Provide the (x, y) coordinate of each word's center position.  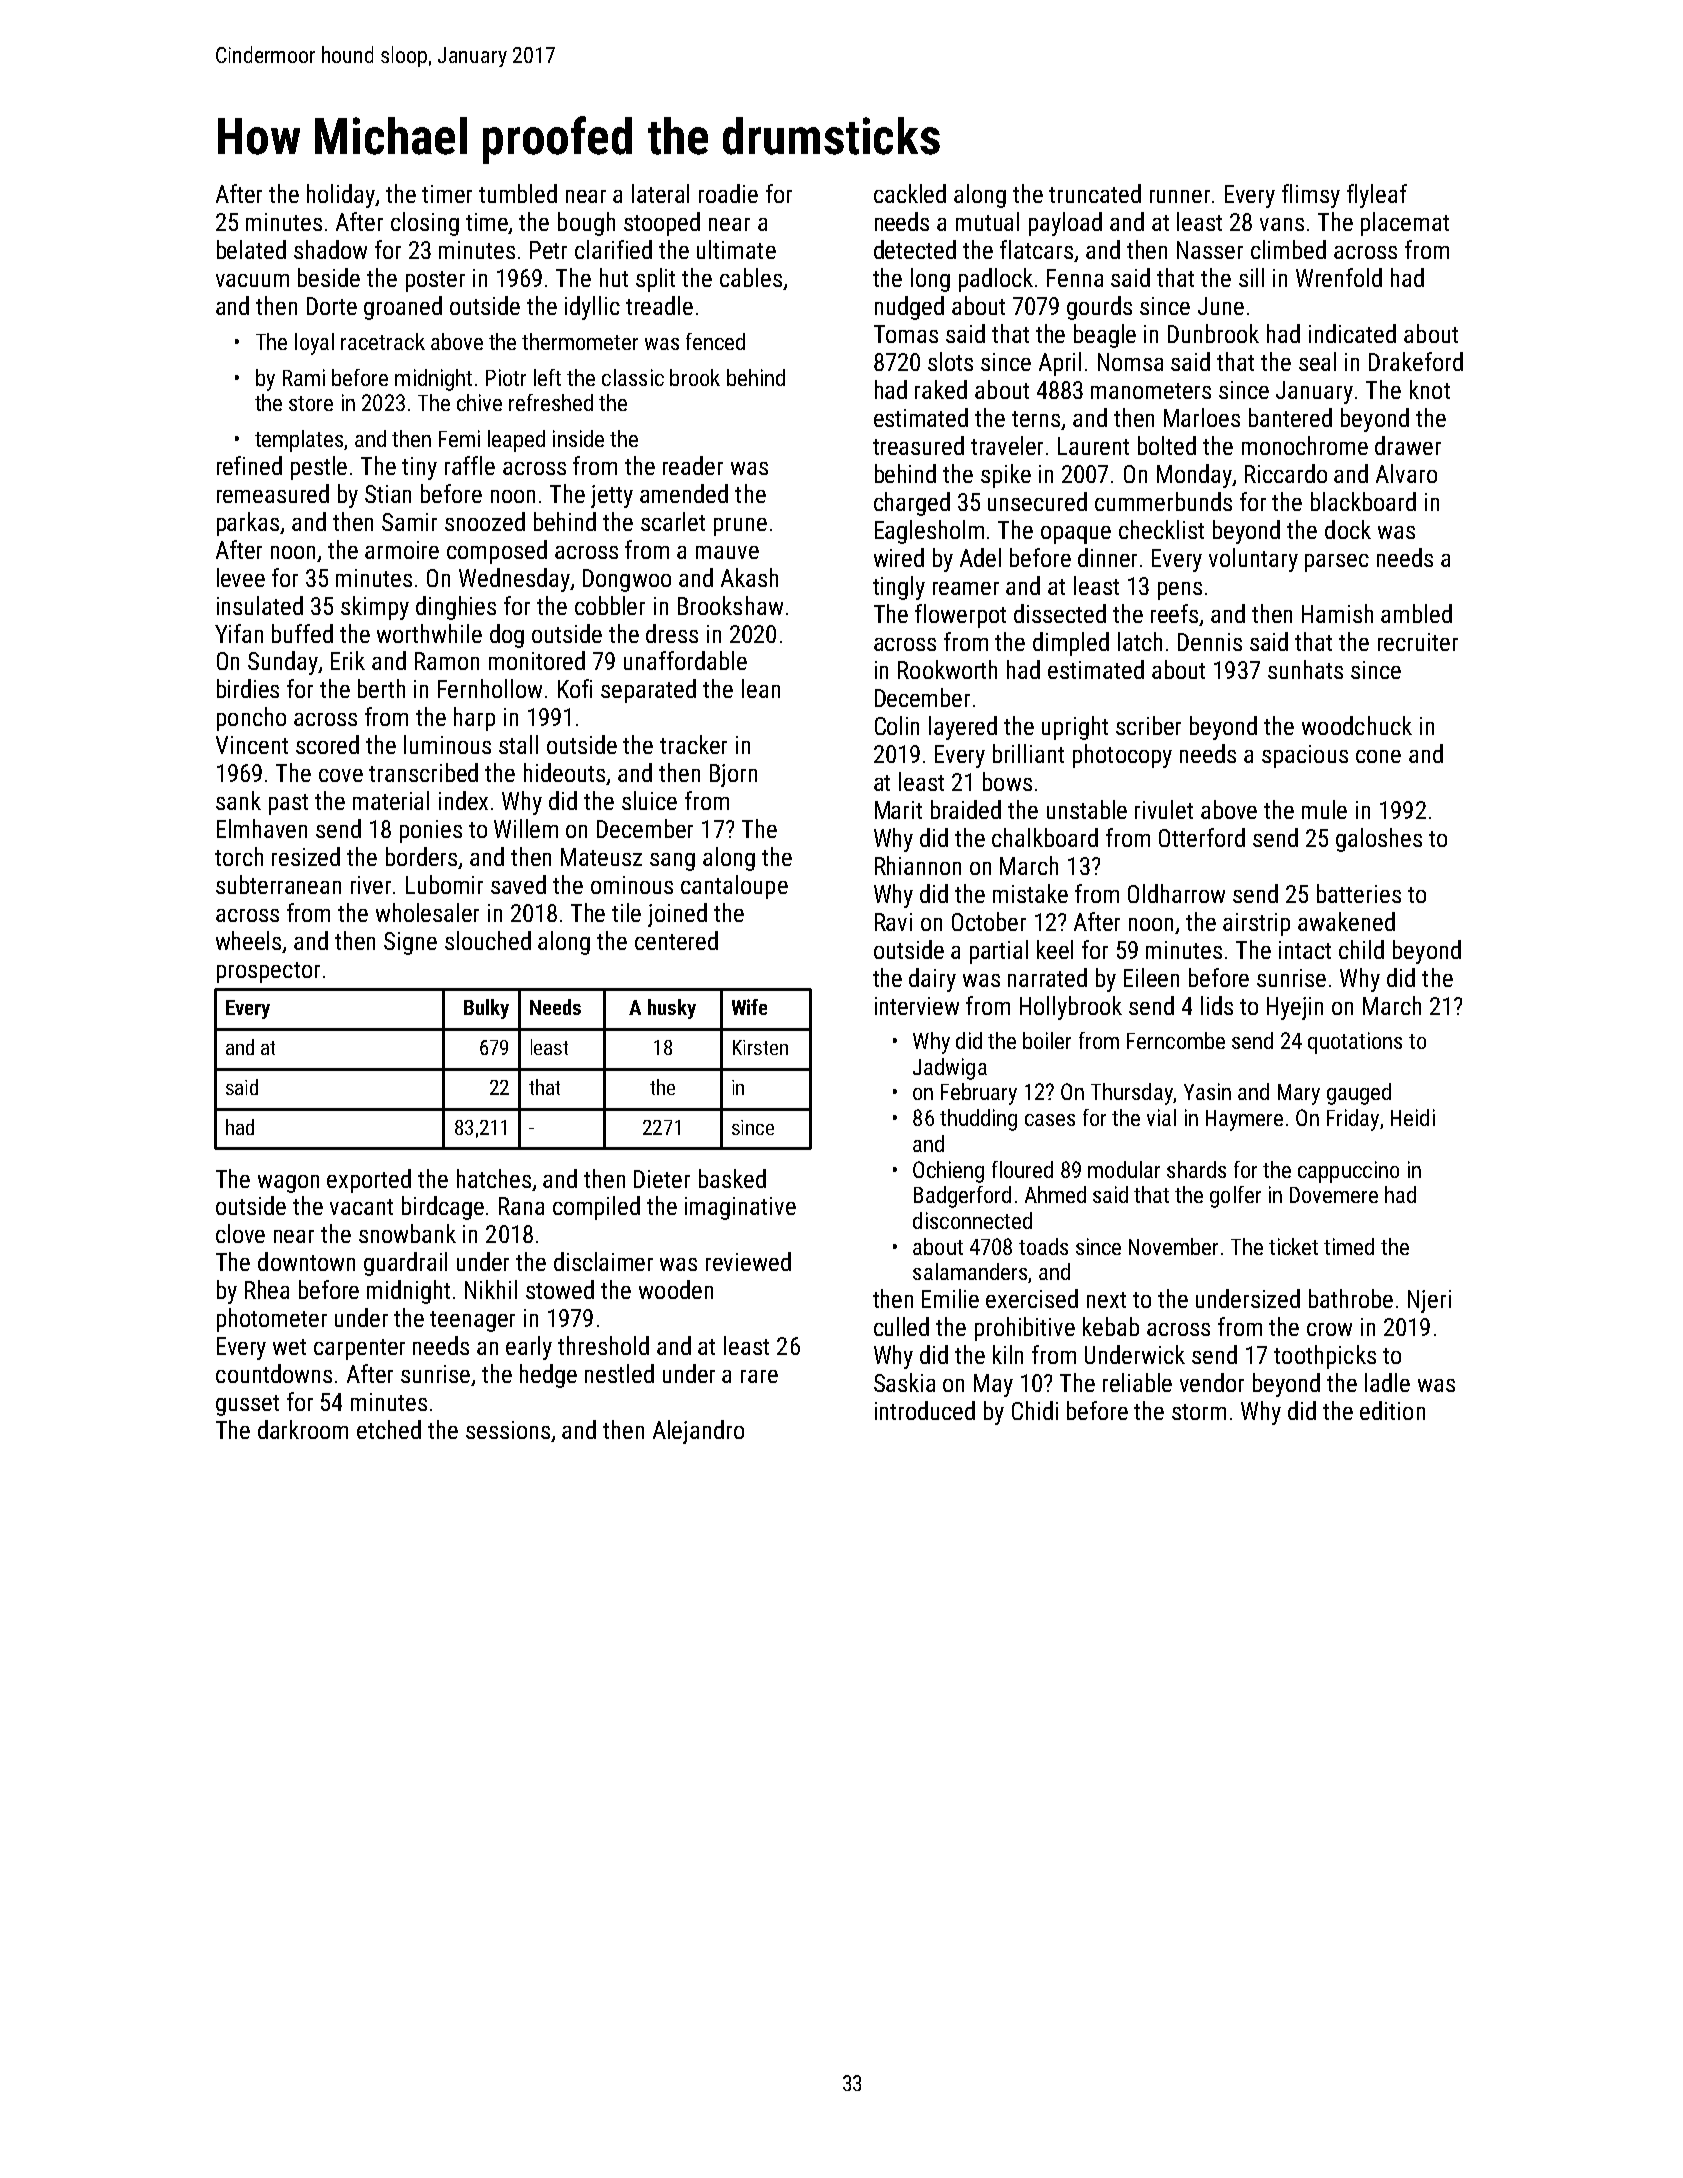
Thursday (1132, 1094)
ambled (1416, 613)
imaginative (740, 1208)
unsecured (1037, 501)
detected (915, 249)
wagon (288, 1184)
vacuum (252, 280)
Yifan (239, 633)
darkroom (303, 1429)
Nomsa (1130, 362)
